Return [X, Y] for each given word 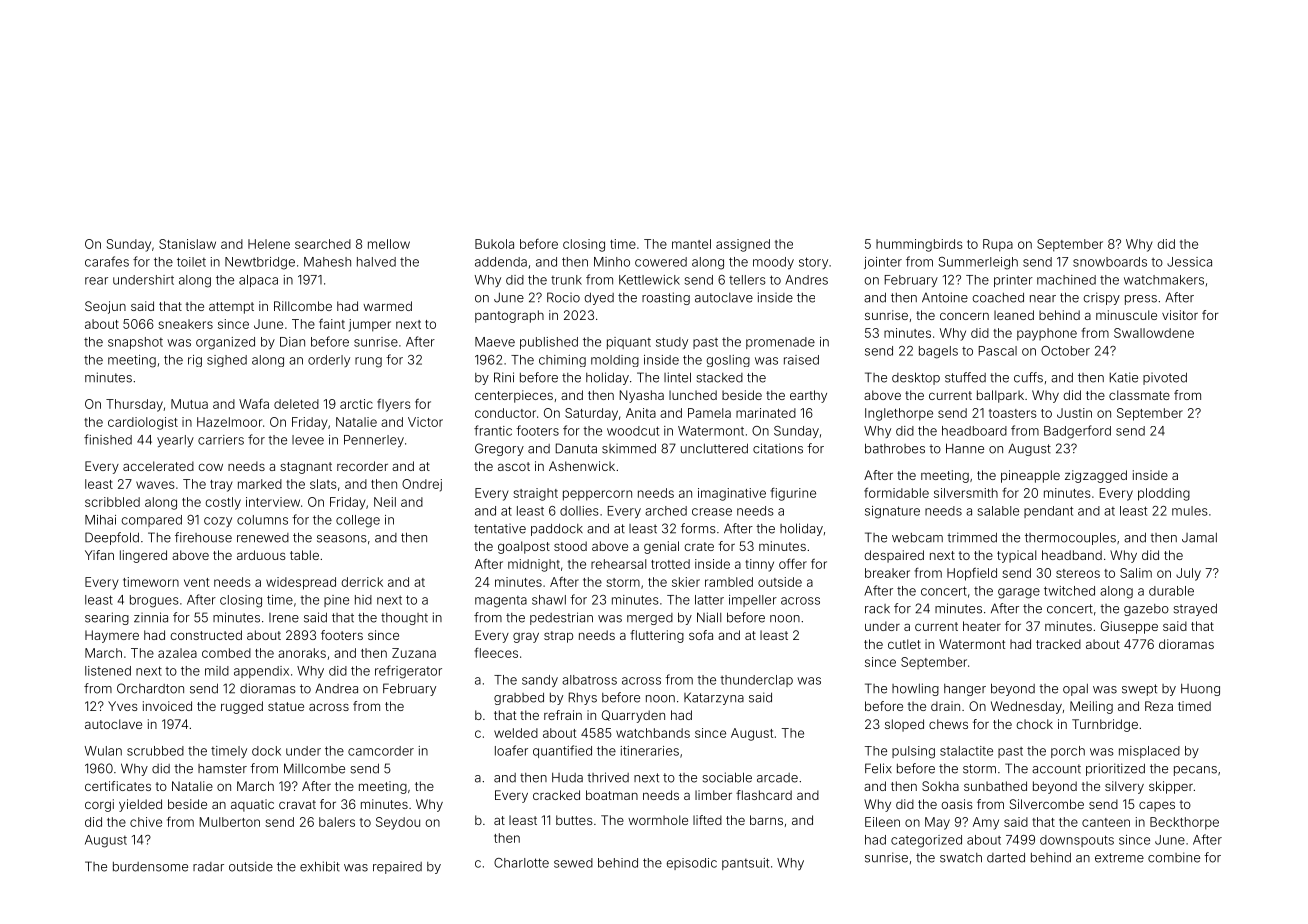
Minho [612, 262]
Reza [1159, 706]
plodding [1164, 494]
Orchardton [150, 688]
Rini [504, 377]
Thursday [134, 405]
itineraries [650, 751]
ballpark [1000, 396]
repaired [397, 868]
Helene [269, 244]
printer [1013, 281]
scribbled [112, 502]
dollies [579, 511]
